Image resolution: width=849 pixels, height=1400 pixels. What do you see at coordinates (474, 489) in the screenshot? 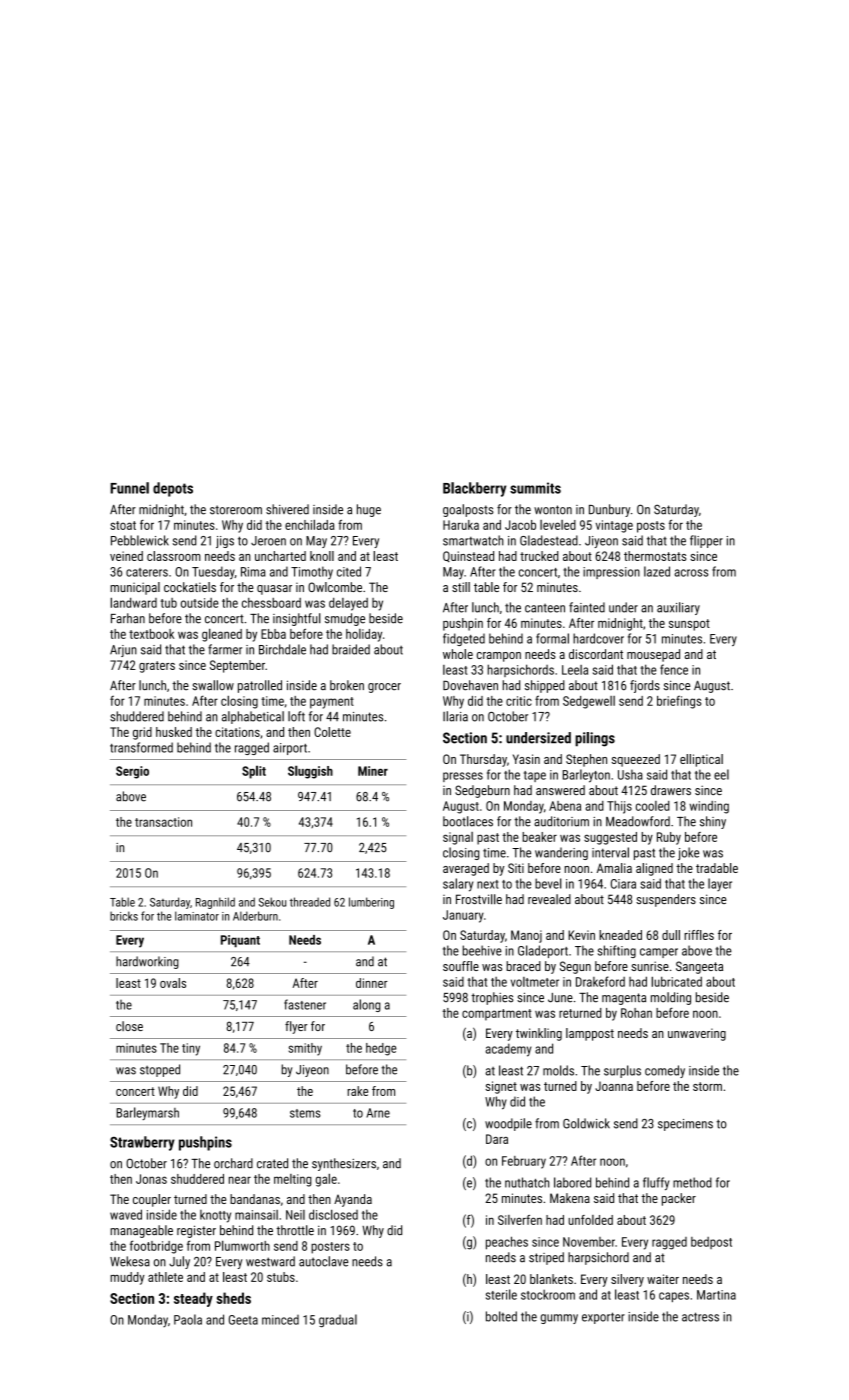
I see `Blackberry` at bounding box center [474, 489].
